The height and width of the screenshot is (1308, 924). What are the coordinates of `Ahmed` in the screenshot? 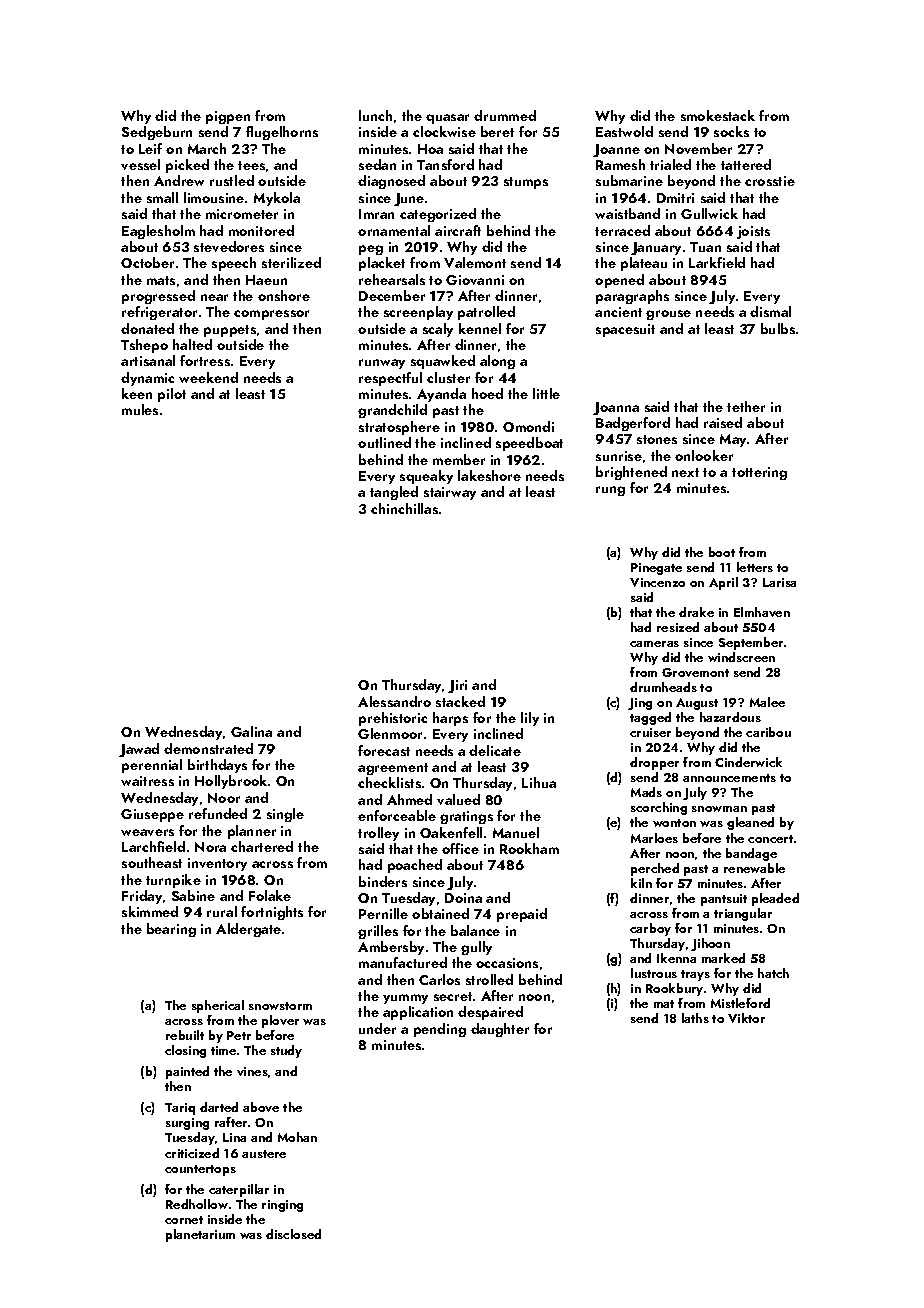 It's located at (409, 799).
